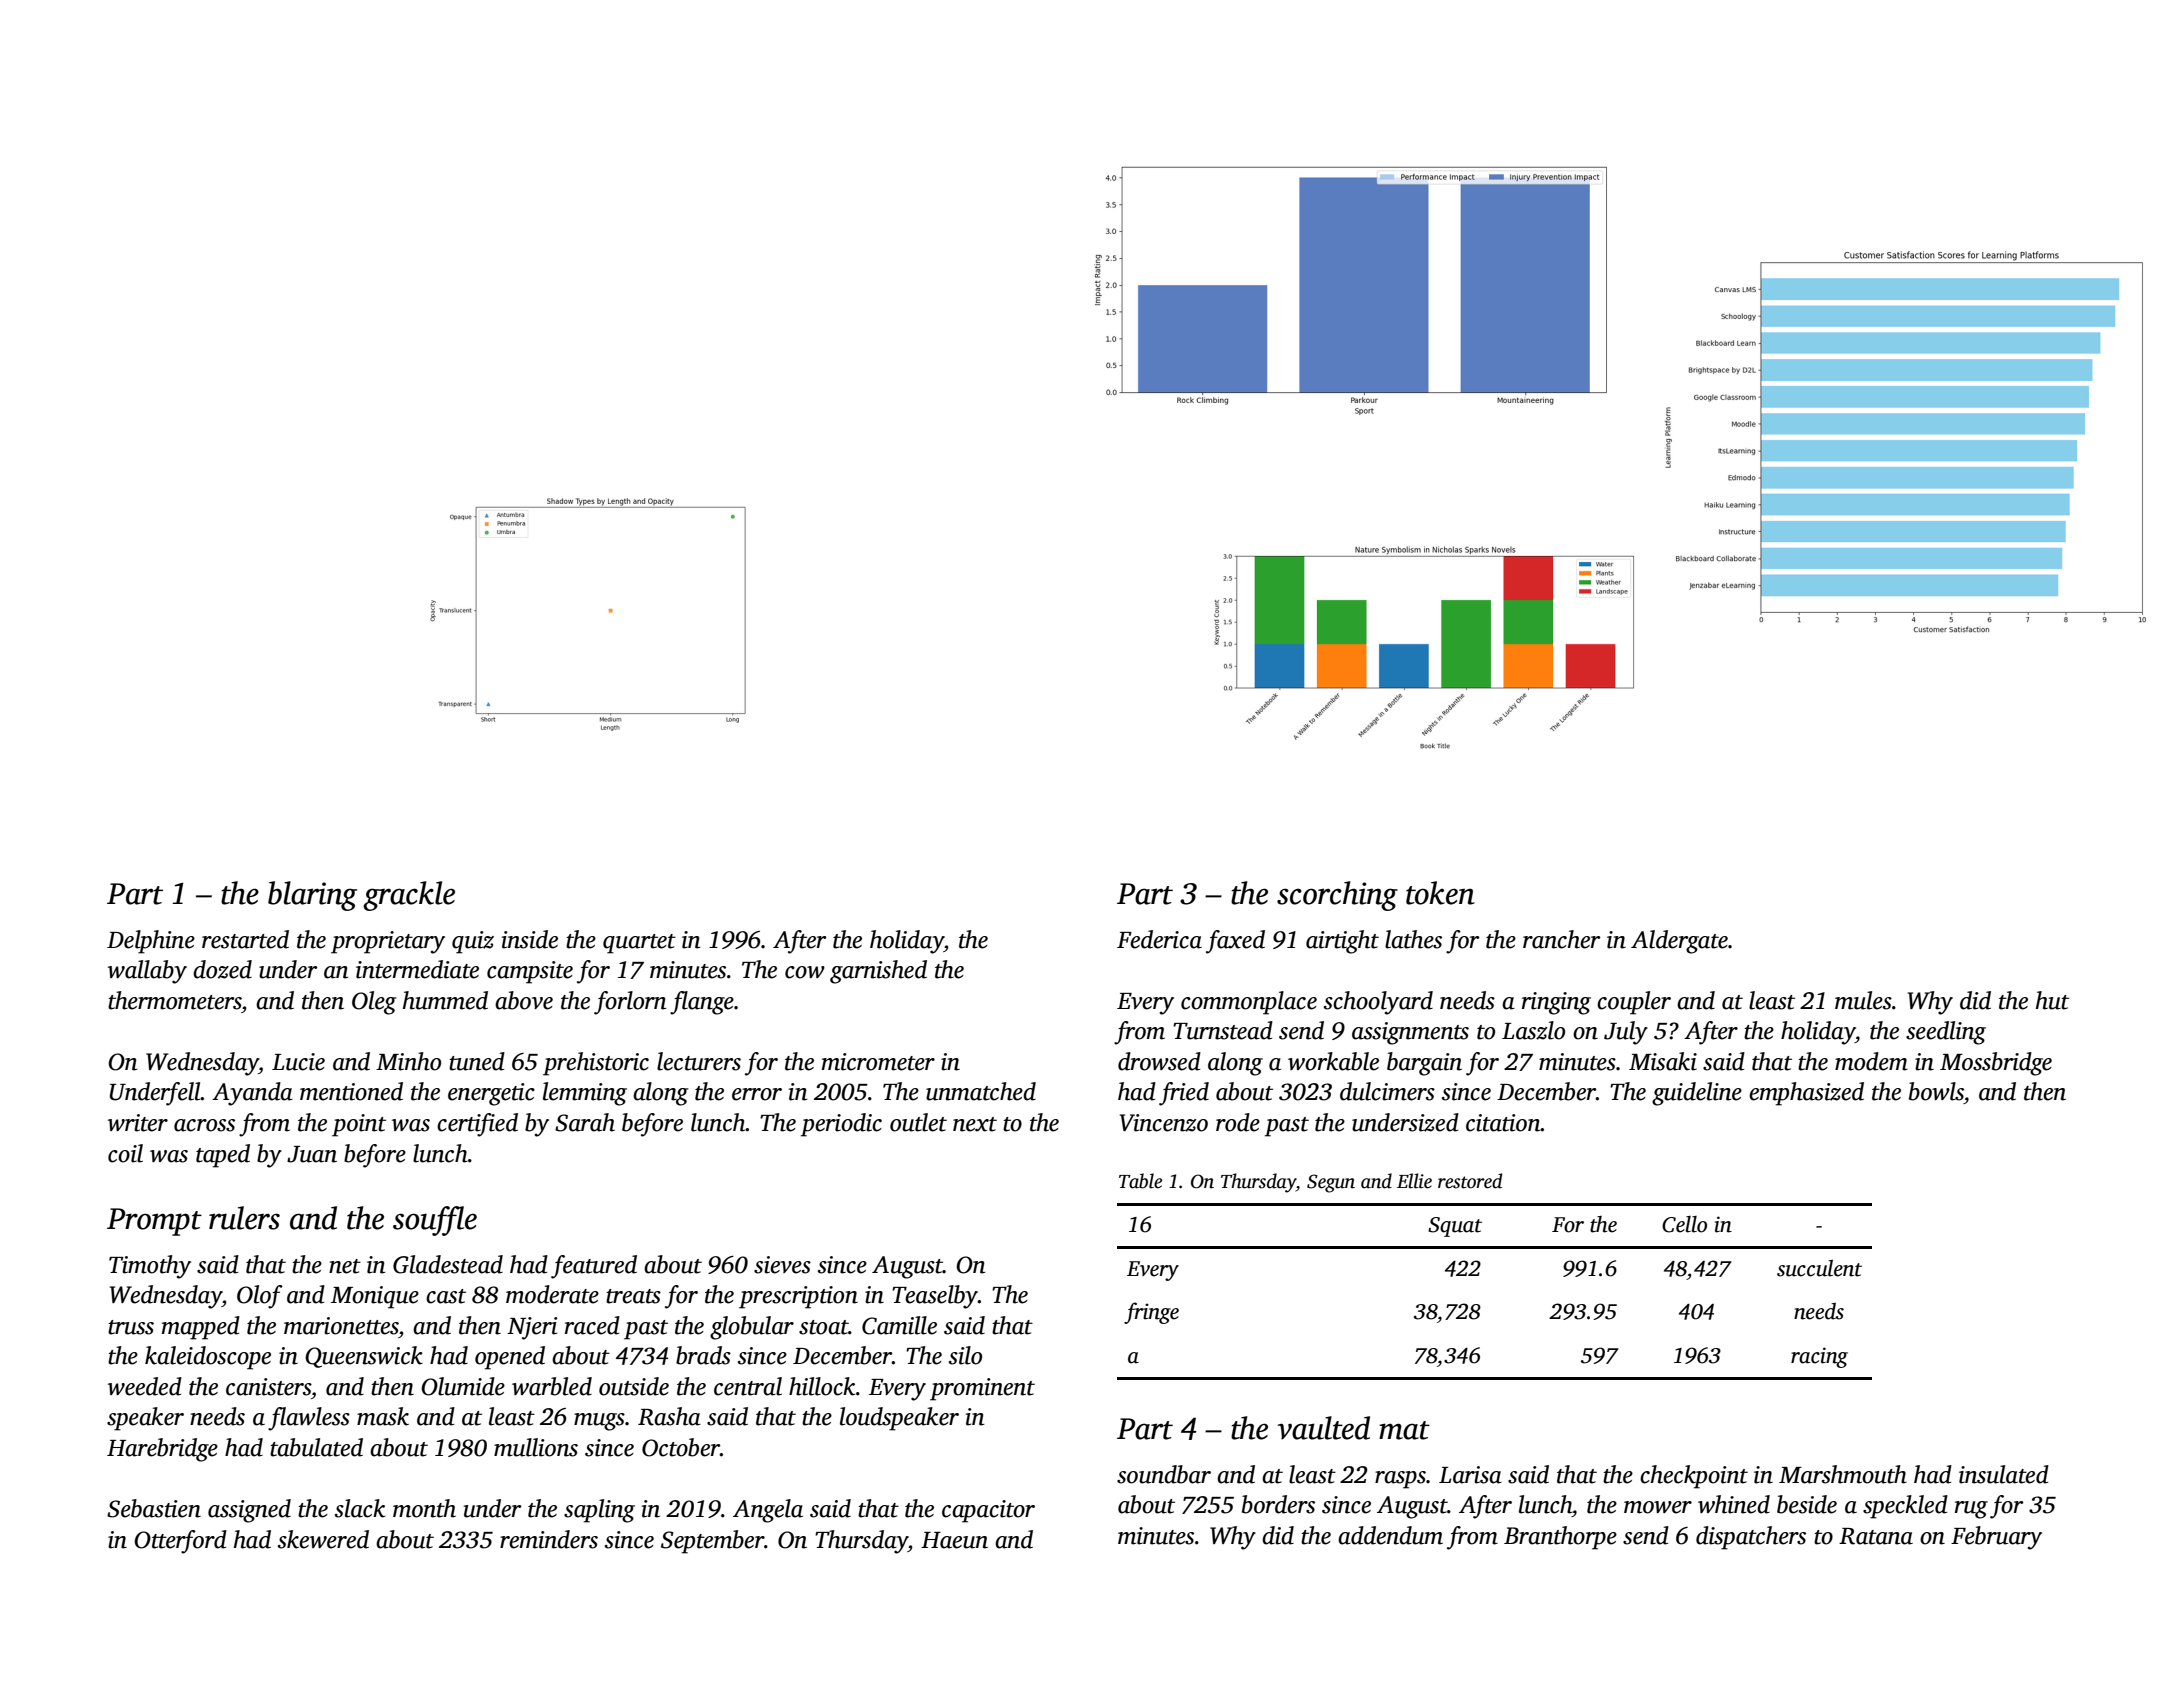 Image resolution: width=2178 pixels, height=1683 pixels. I want to click on certified, so click(477, 1125).
